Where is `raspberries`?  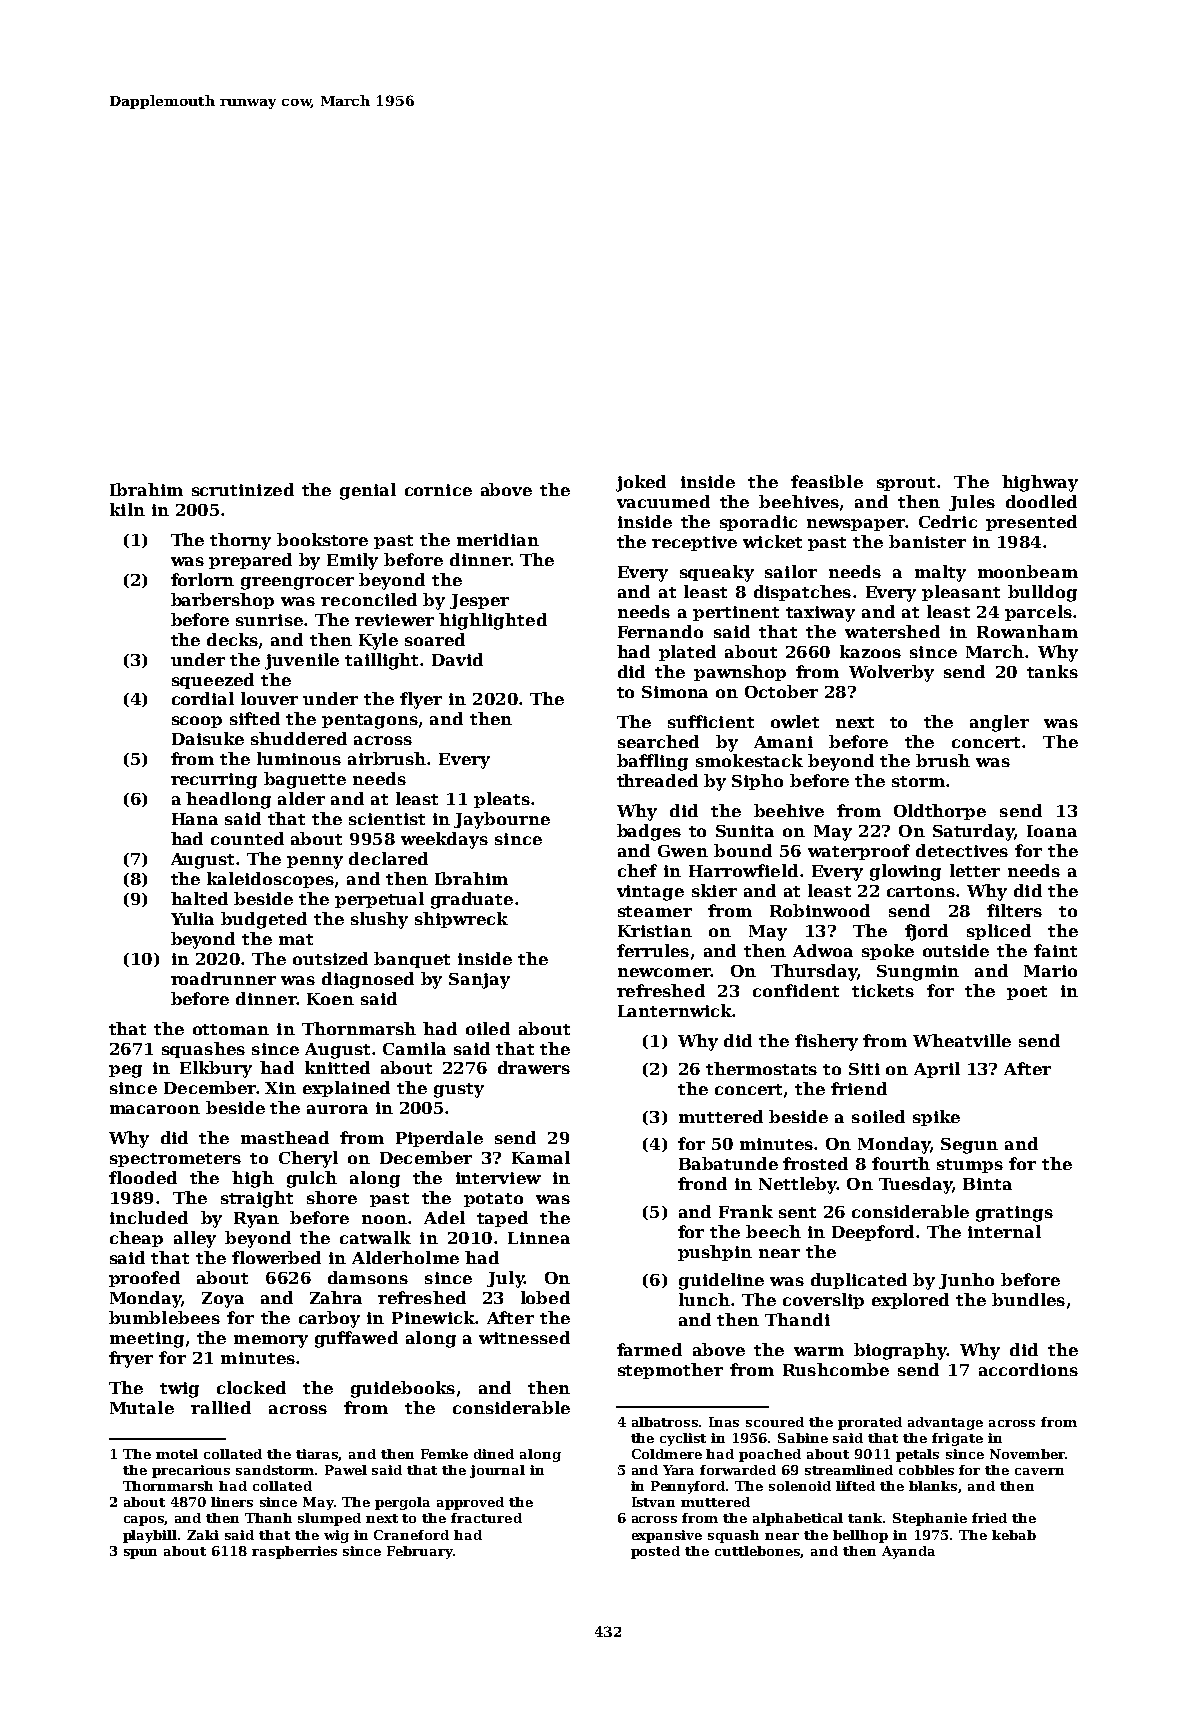
raspberries is located at coordinates (294, 1552).
